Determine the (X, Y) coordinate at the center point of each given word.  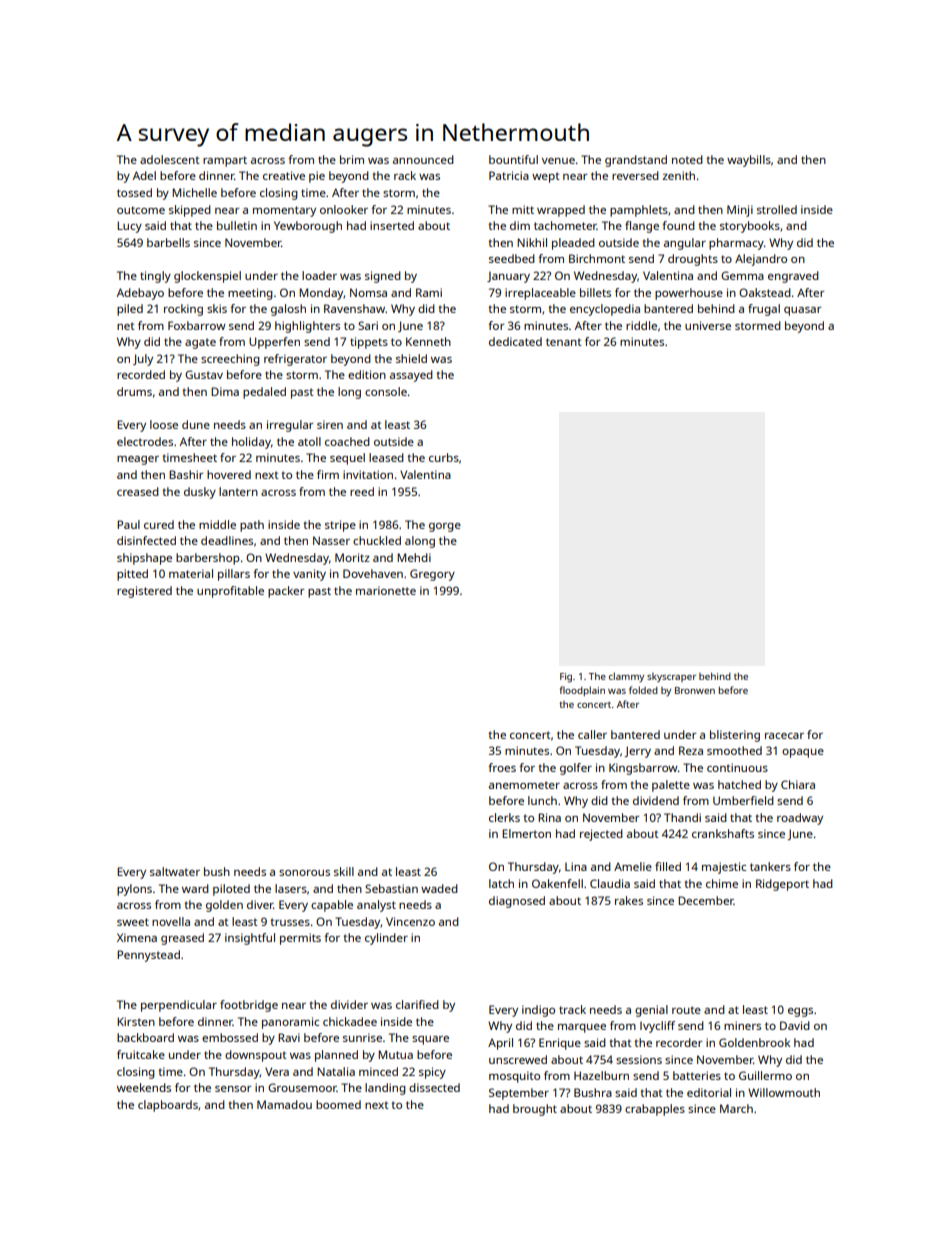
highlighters (307, 327)
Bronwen (695, 690)
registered (144, 592)
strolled (777, 209)
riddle (641, 325)
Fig (566, 678)
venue (558, 161)
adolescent (170, 159)
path (252, 526)
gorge (445, 527)
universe (708, 325)
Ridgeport (782, 885)
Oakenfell (557, 883)
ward (195, 888)
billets (595, 292)
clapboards (168, 1106)
